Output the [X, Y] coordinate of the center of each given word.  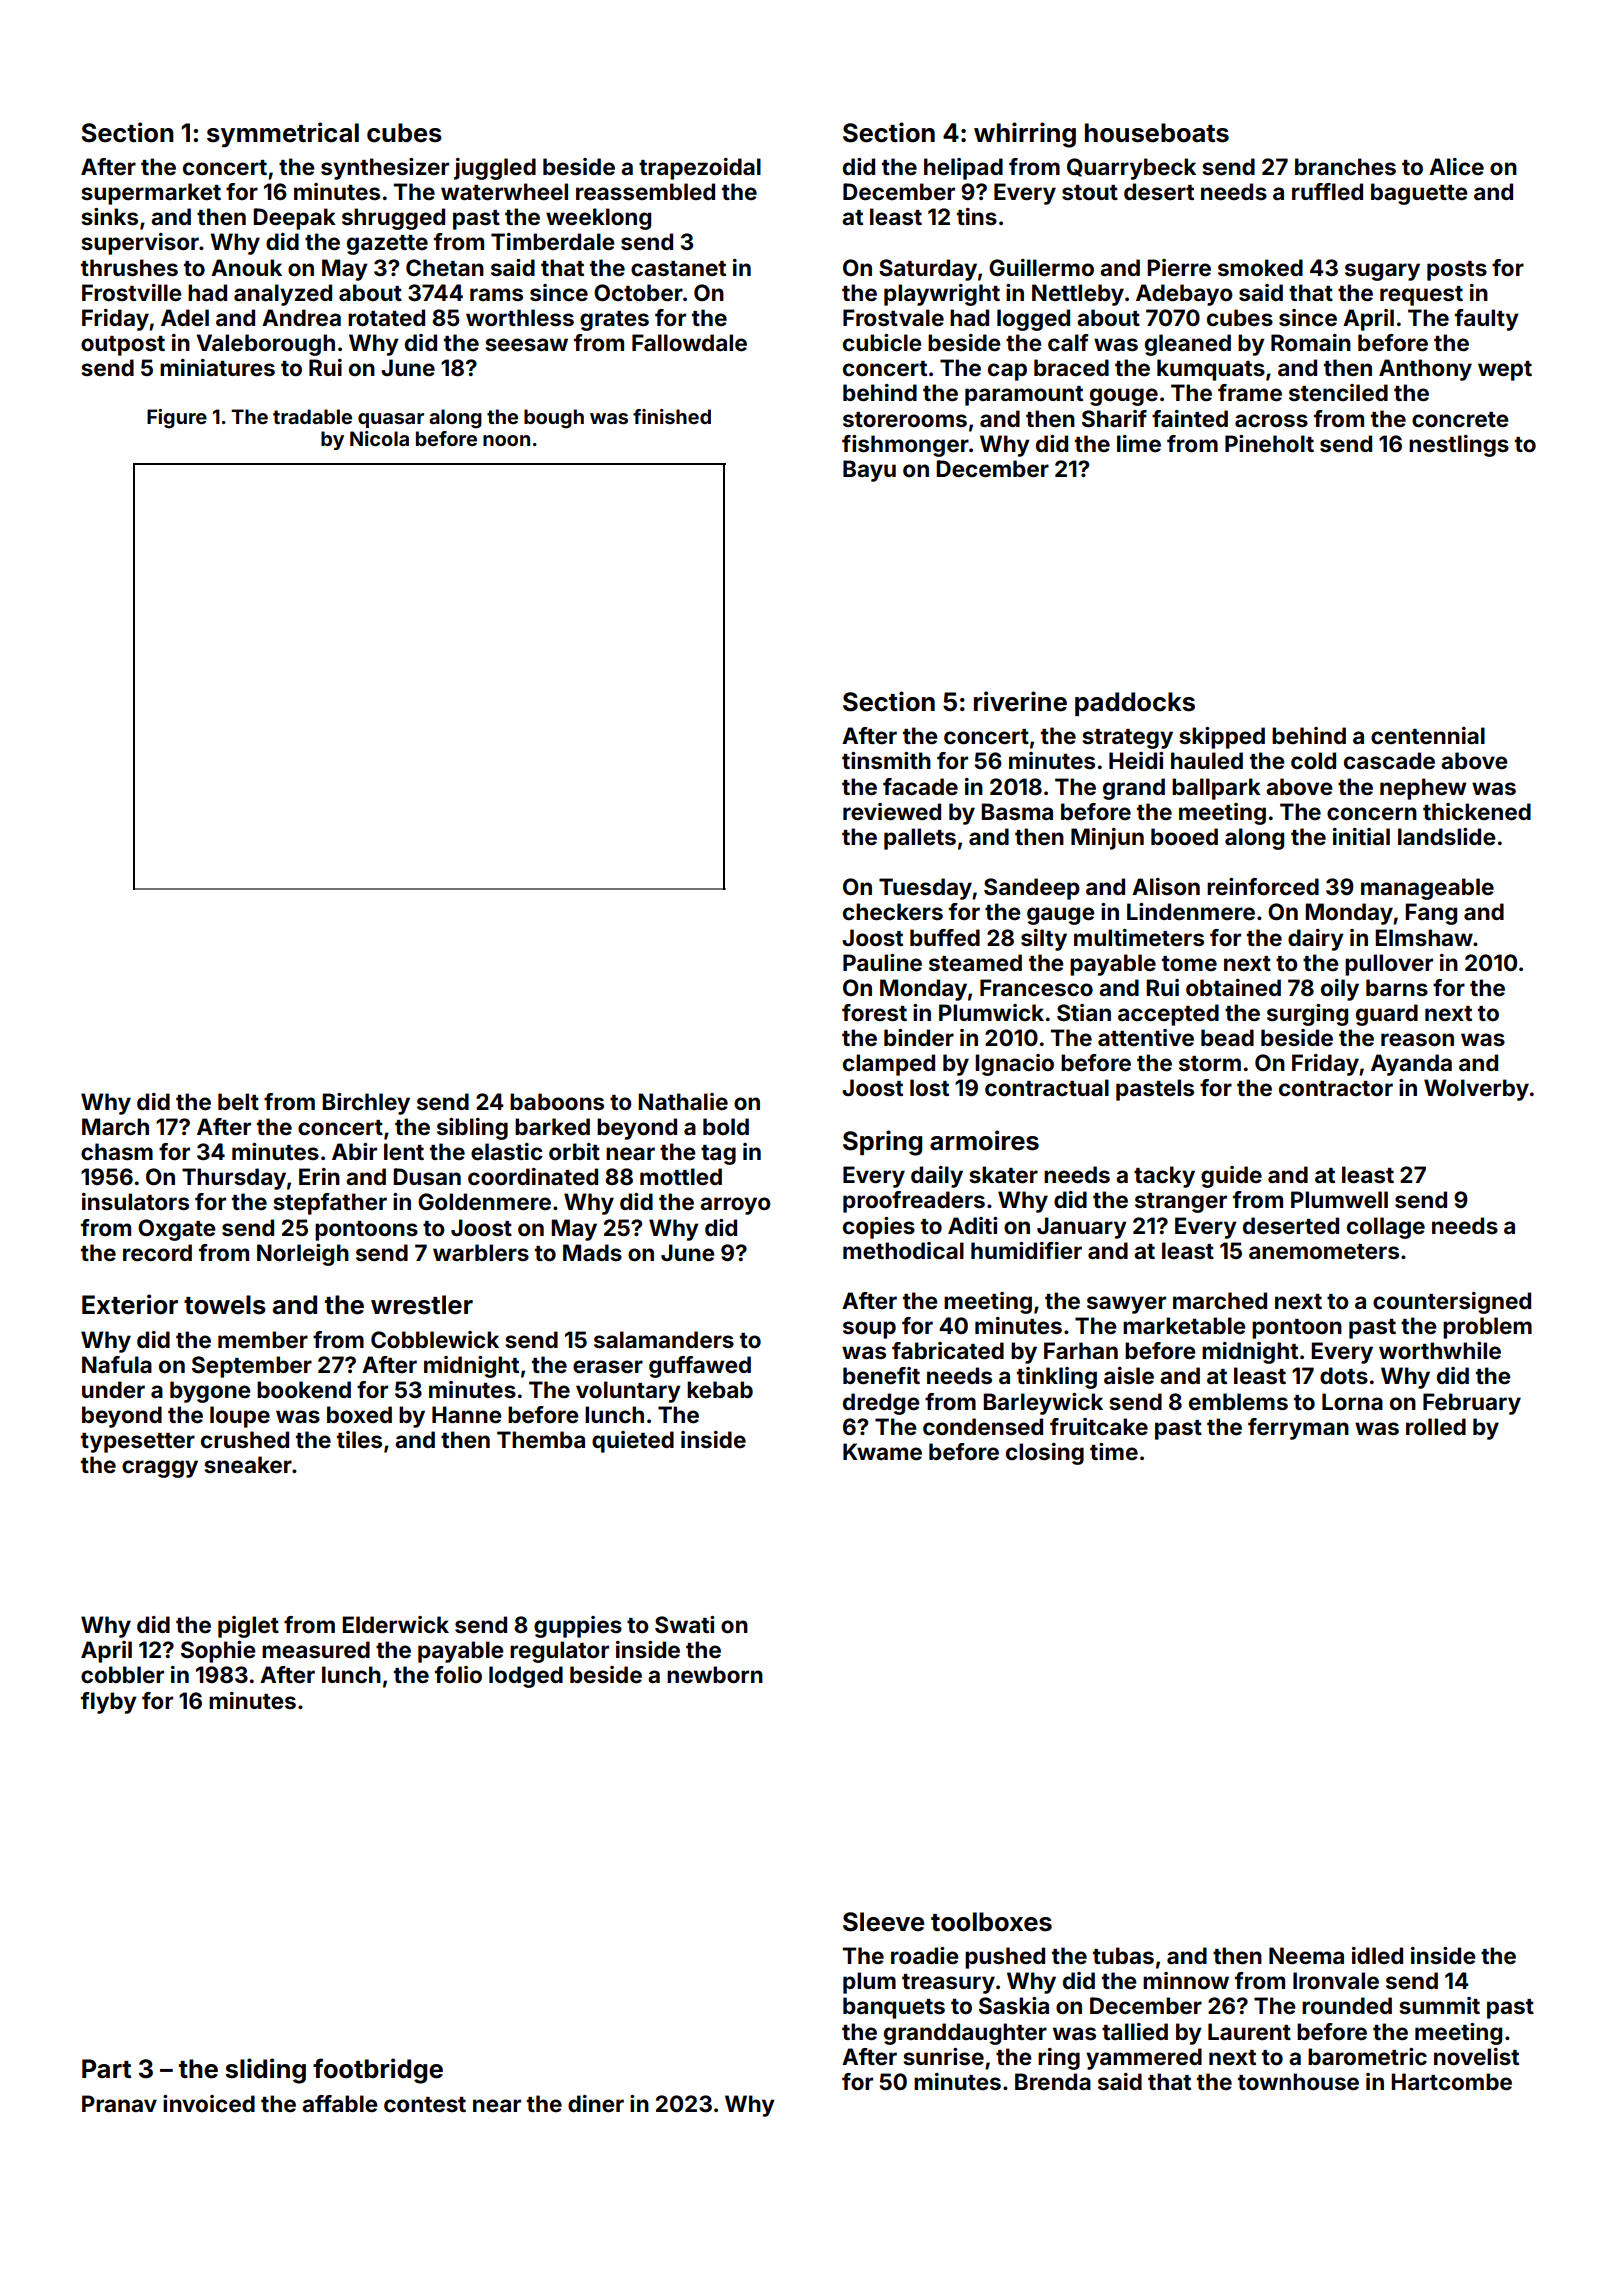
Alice [1456, 166]
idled [1377, 1955]
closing [1045, 1454]
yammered [1144, 2059]
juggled [495, 169]
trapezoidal [700, 169]
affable [340, 2103]
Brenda [1053, 2081]
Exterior [130, 1304]
